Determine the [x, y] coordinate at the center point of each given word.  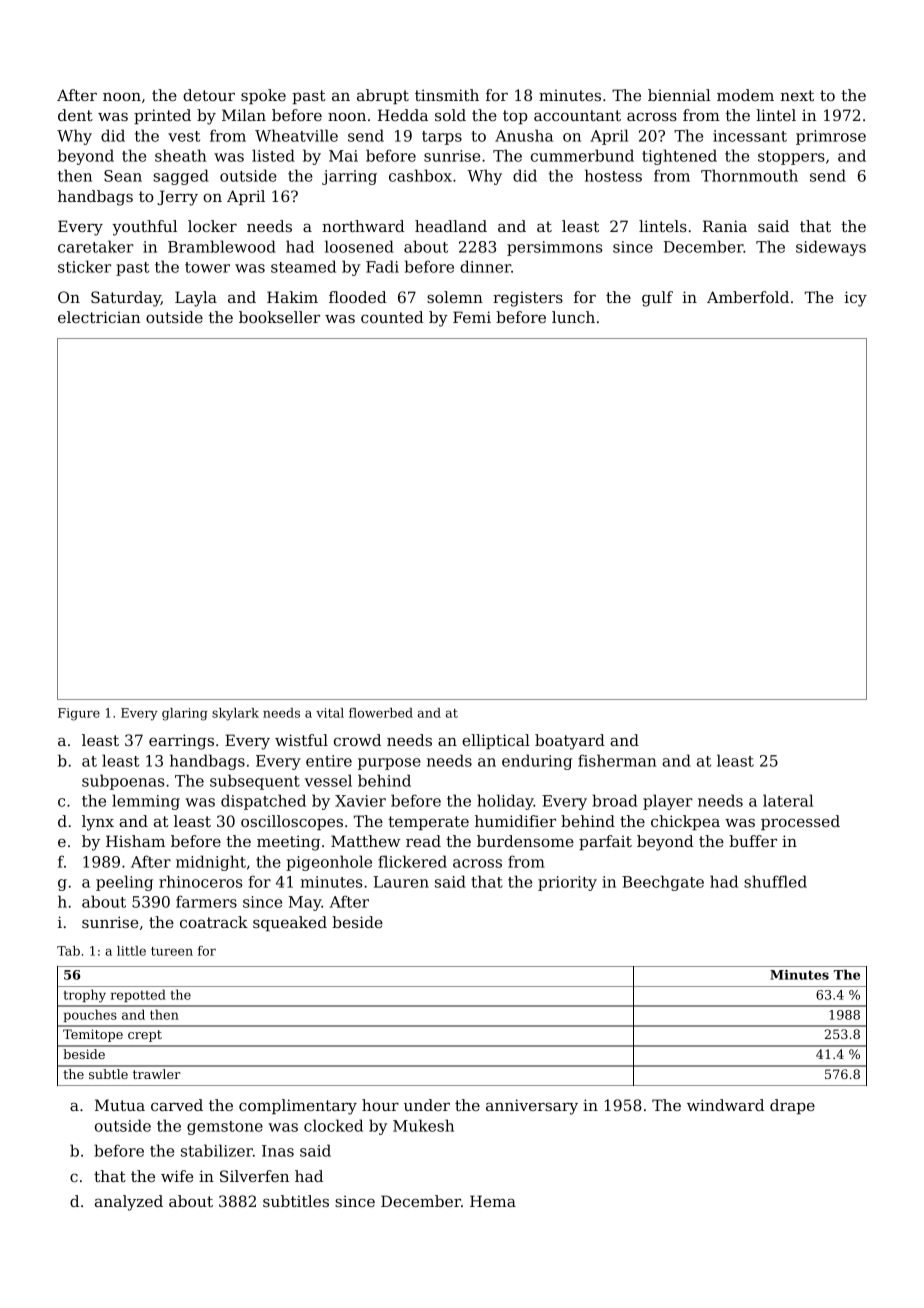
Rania [725, 226]
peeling [124, 883]
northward [363, 226]
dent [75, 115]
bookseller [279, 317]
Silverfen [254, 1176]
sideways [831, 248]
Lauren [401, 882]
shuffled [775, 881]
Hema [493, 1201]
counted [392, 317]
